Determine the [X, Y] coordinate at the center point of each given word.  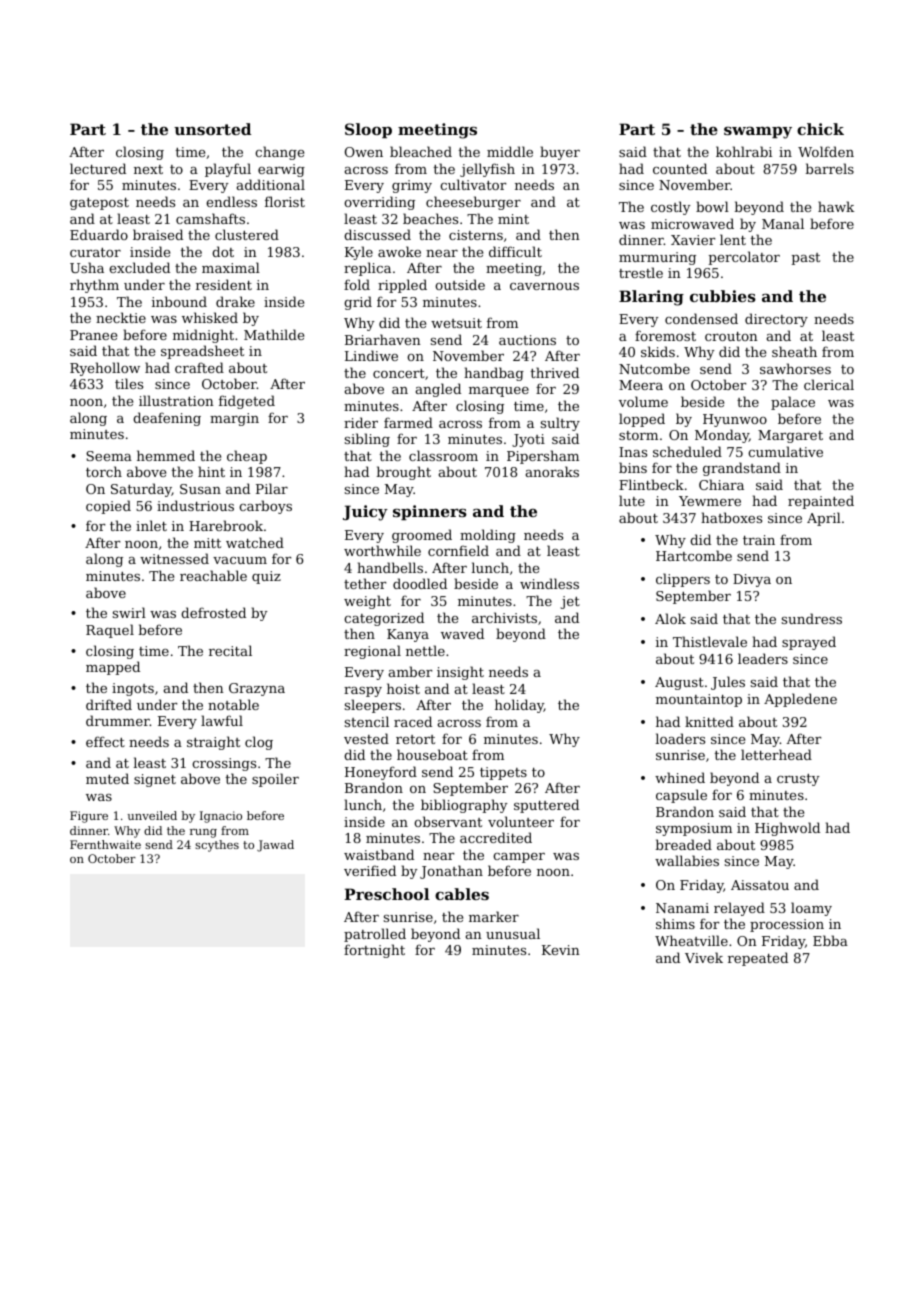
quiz [266, 577]
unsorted [212, 129]
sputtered [546, 806]
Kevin [561, 950]
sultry [560, 424]
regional [372, 652]
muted [107, 778]
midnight [203, 336]
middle [510, 151]
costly [671, 208]
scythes [217, 846]
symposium [694, 829]
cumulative [785, 451]
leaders [763, 658]
